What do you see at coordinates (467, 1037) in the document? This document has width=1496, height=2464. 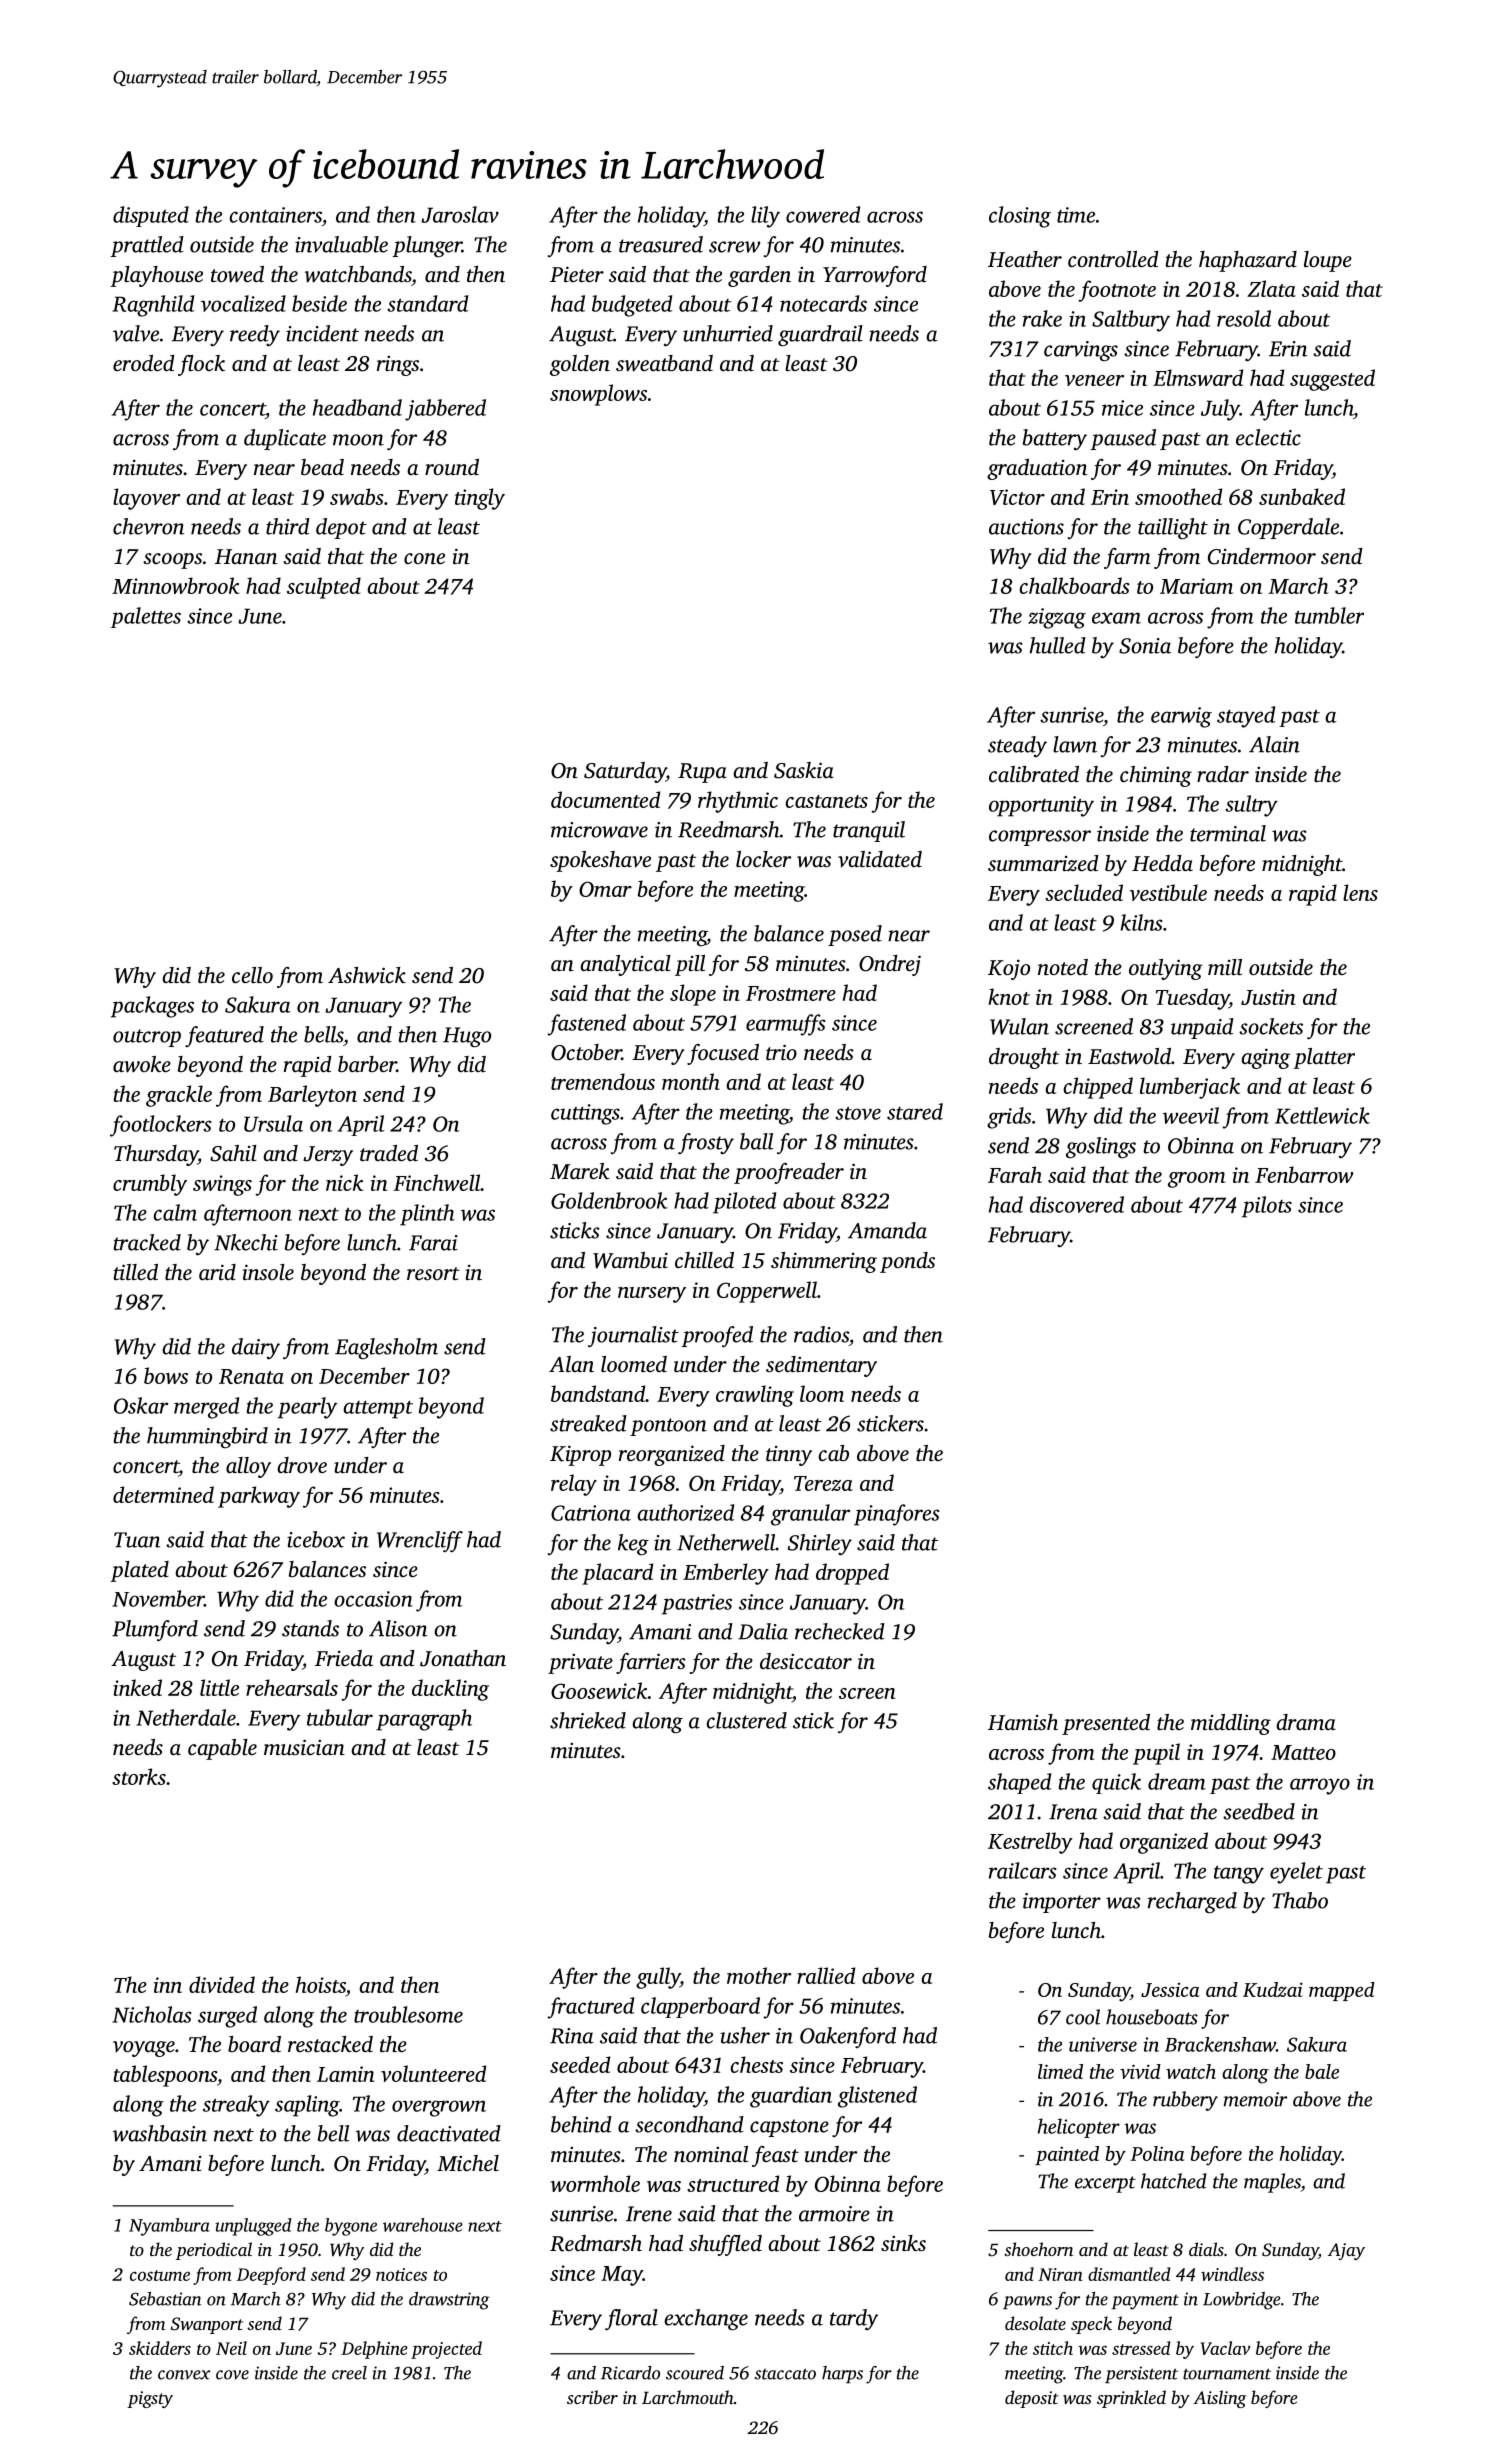 I see `Hugo` at bounding box center [467, 1037].
